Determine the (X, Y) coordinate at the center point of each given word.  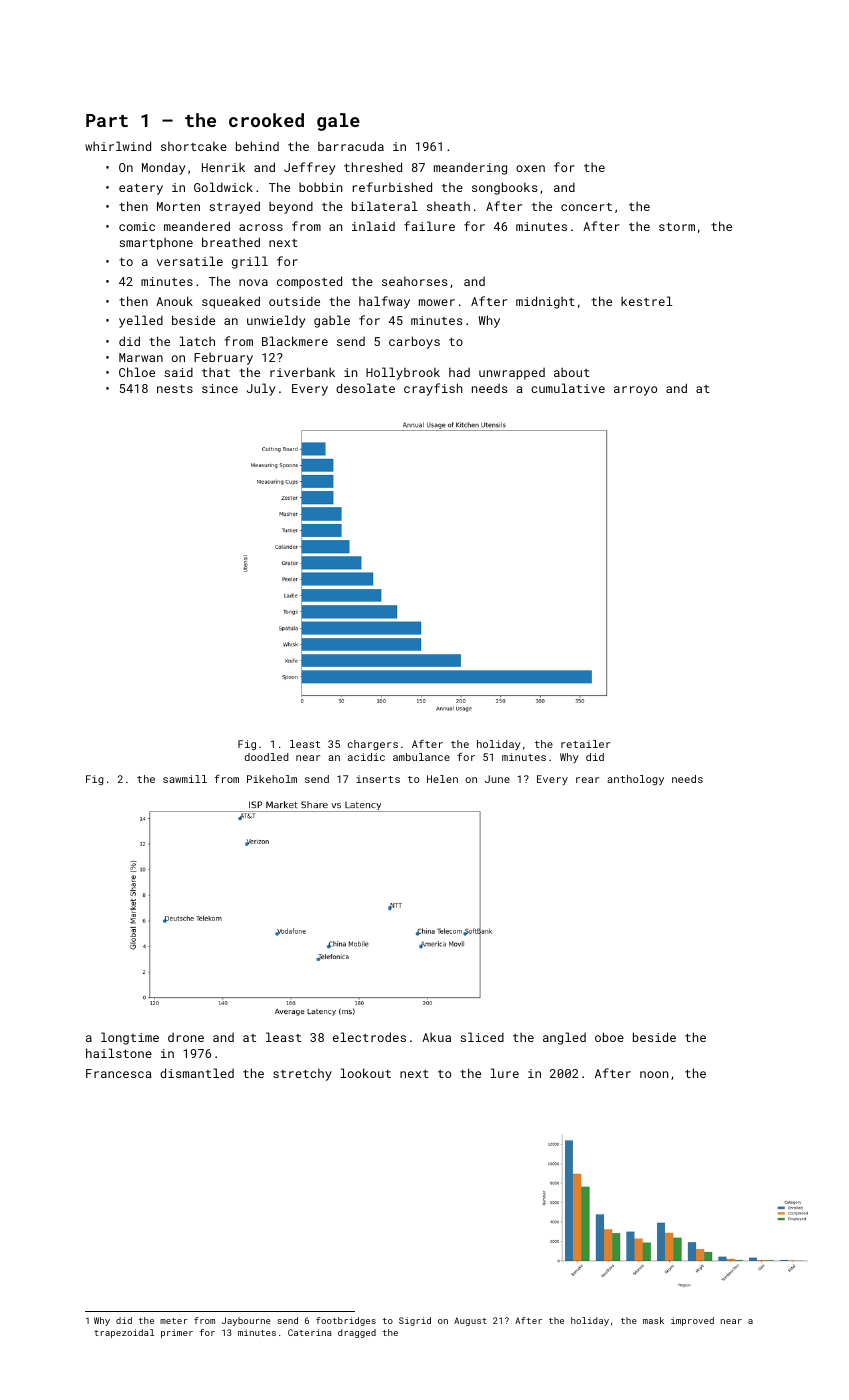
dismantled (197, 1073)
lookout (365, 1073)
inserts (378, 779)
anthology (635, 780)
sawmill (185, 779)
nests (175, 389)
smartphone (156, 243)
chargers (373, 745)
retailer (585, 744)
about (572, 372)
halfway (384, 302)
